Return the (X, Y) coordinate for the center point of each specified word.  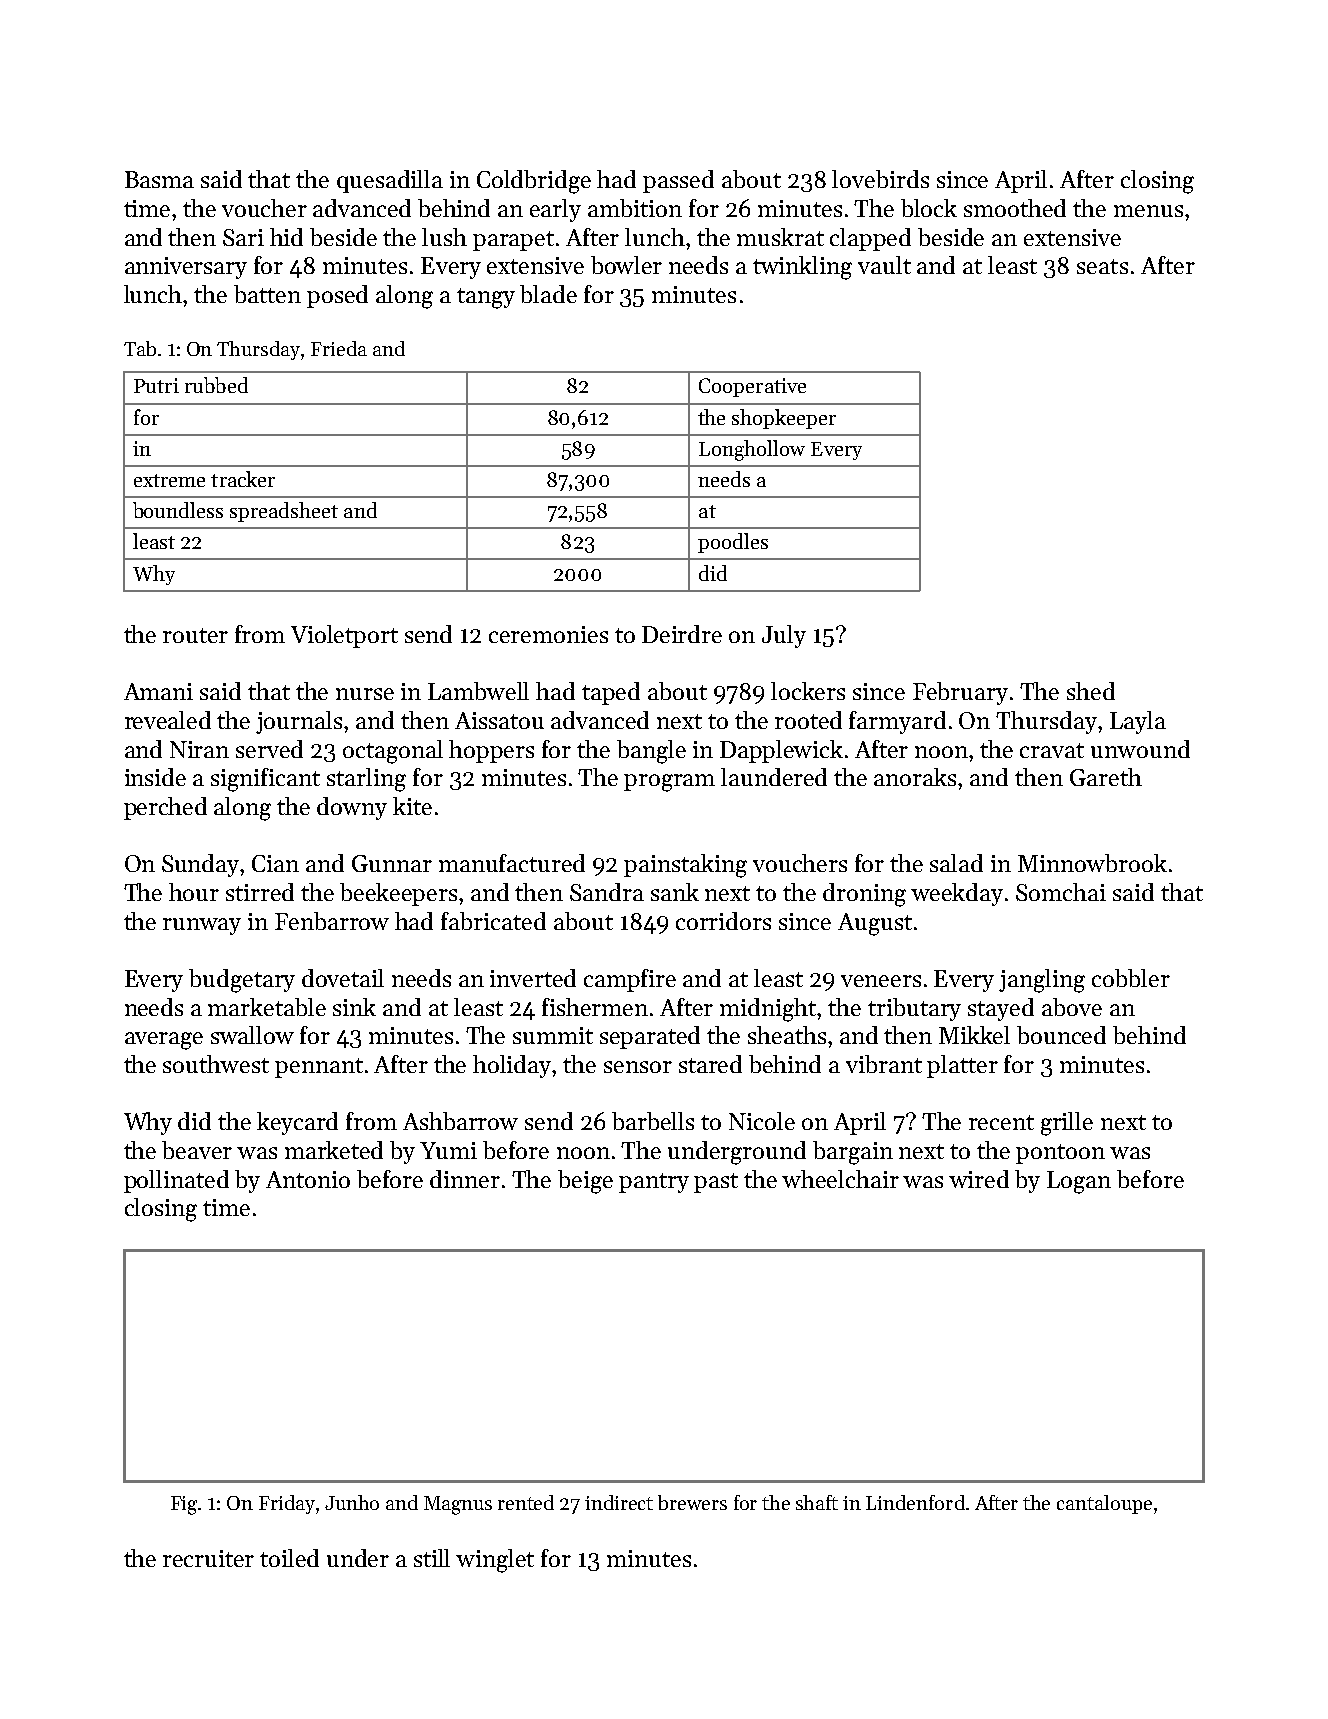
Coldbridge (534, 182)
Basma (159, 179)
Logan (1079, 1182)
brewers (692, 1502)
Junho (352, 1502)
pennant (319, 1068)
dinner (465, 1179)
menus (1148, 211)
